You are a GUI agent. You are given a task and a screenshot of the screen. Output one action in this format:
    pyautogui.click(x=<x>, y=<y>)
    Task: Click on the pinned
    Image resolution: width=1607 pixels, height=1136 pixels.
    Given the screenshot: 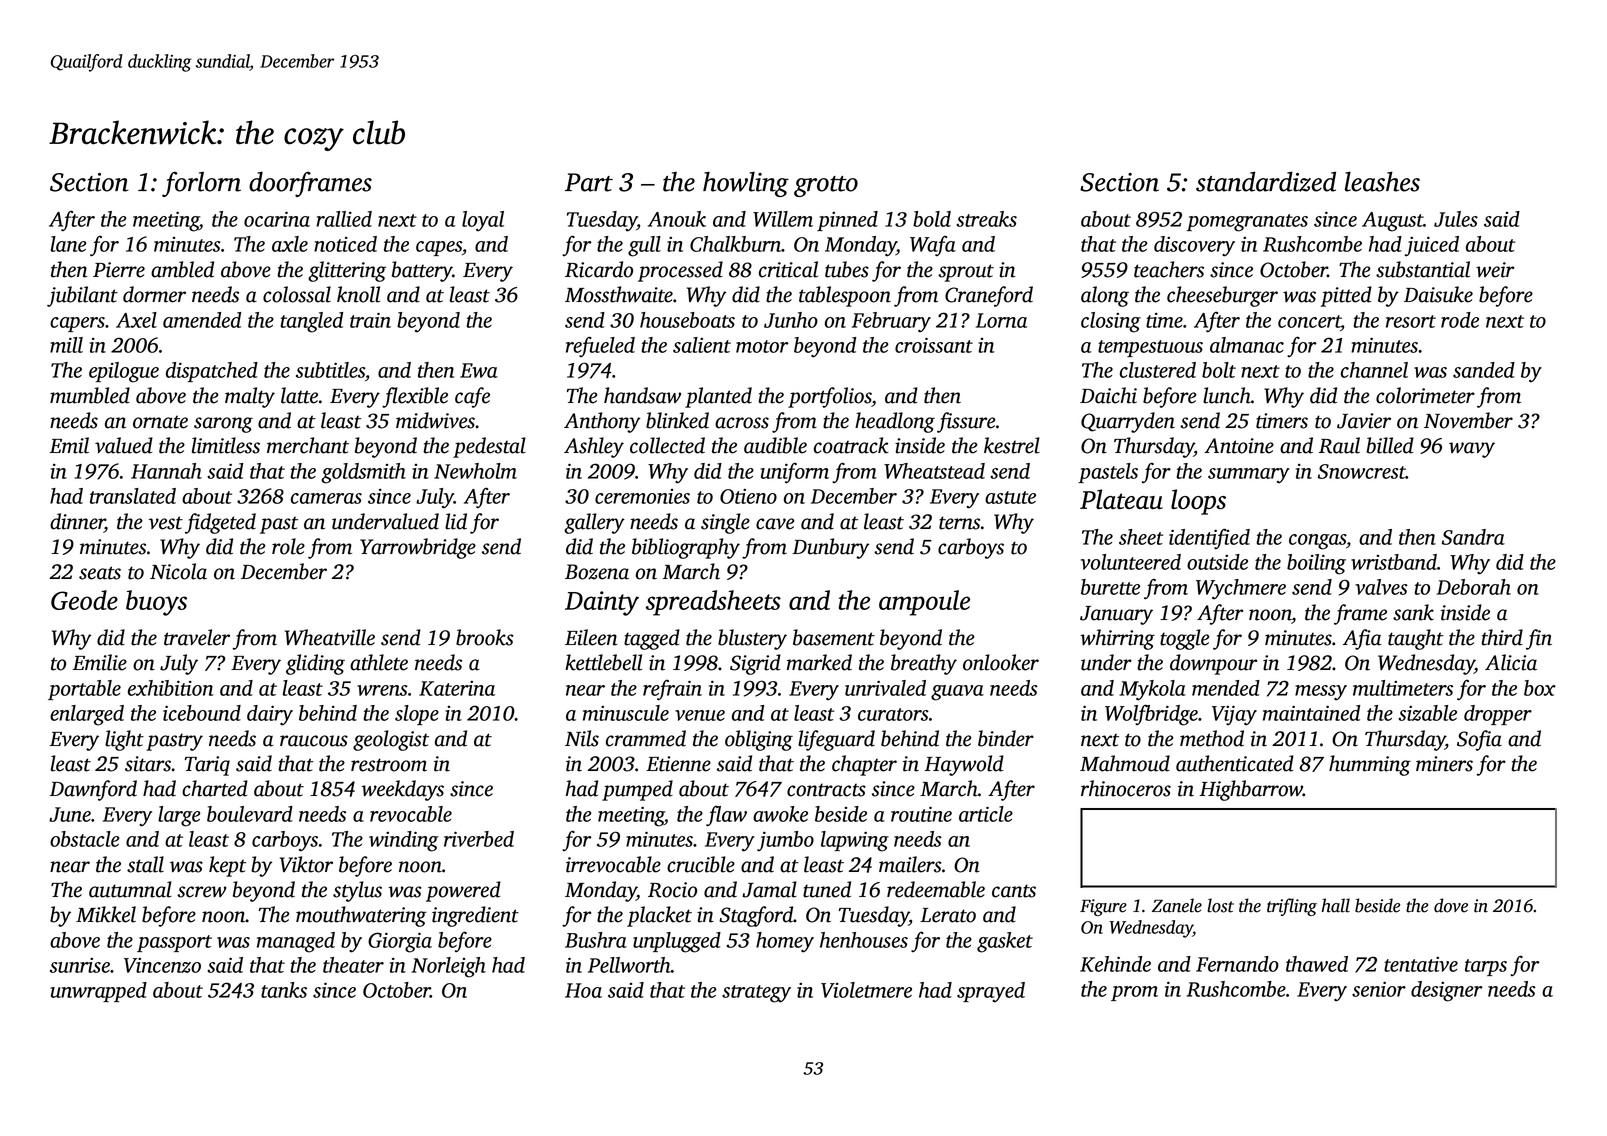 What is the action you would take?
    pyautogui.click(x=847, y=221)
